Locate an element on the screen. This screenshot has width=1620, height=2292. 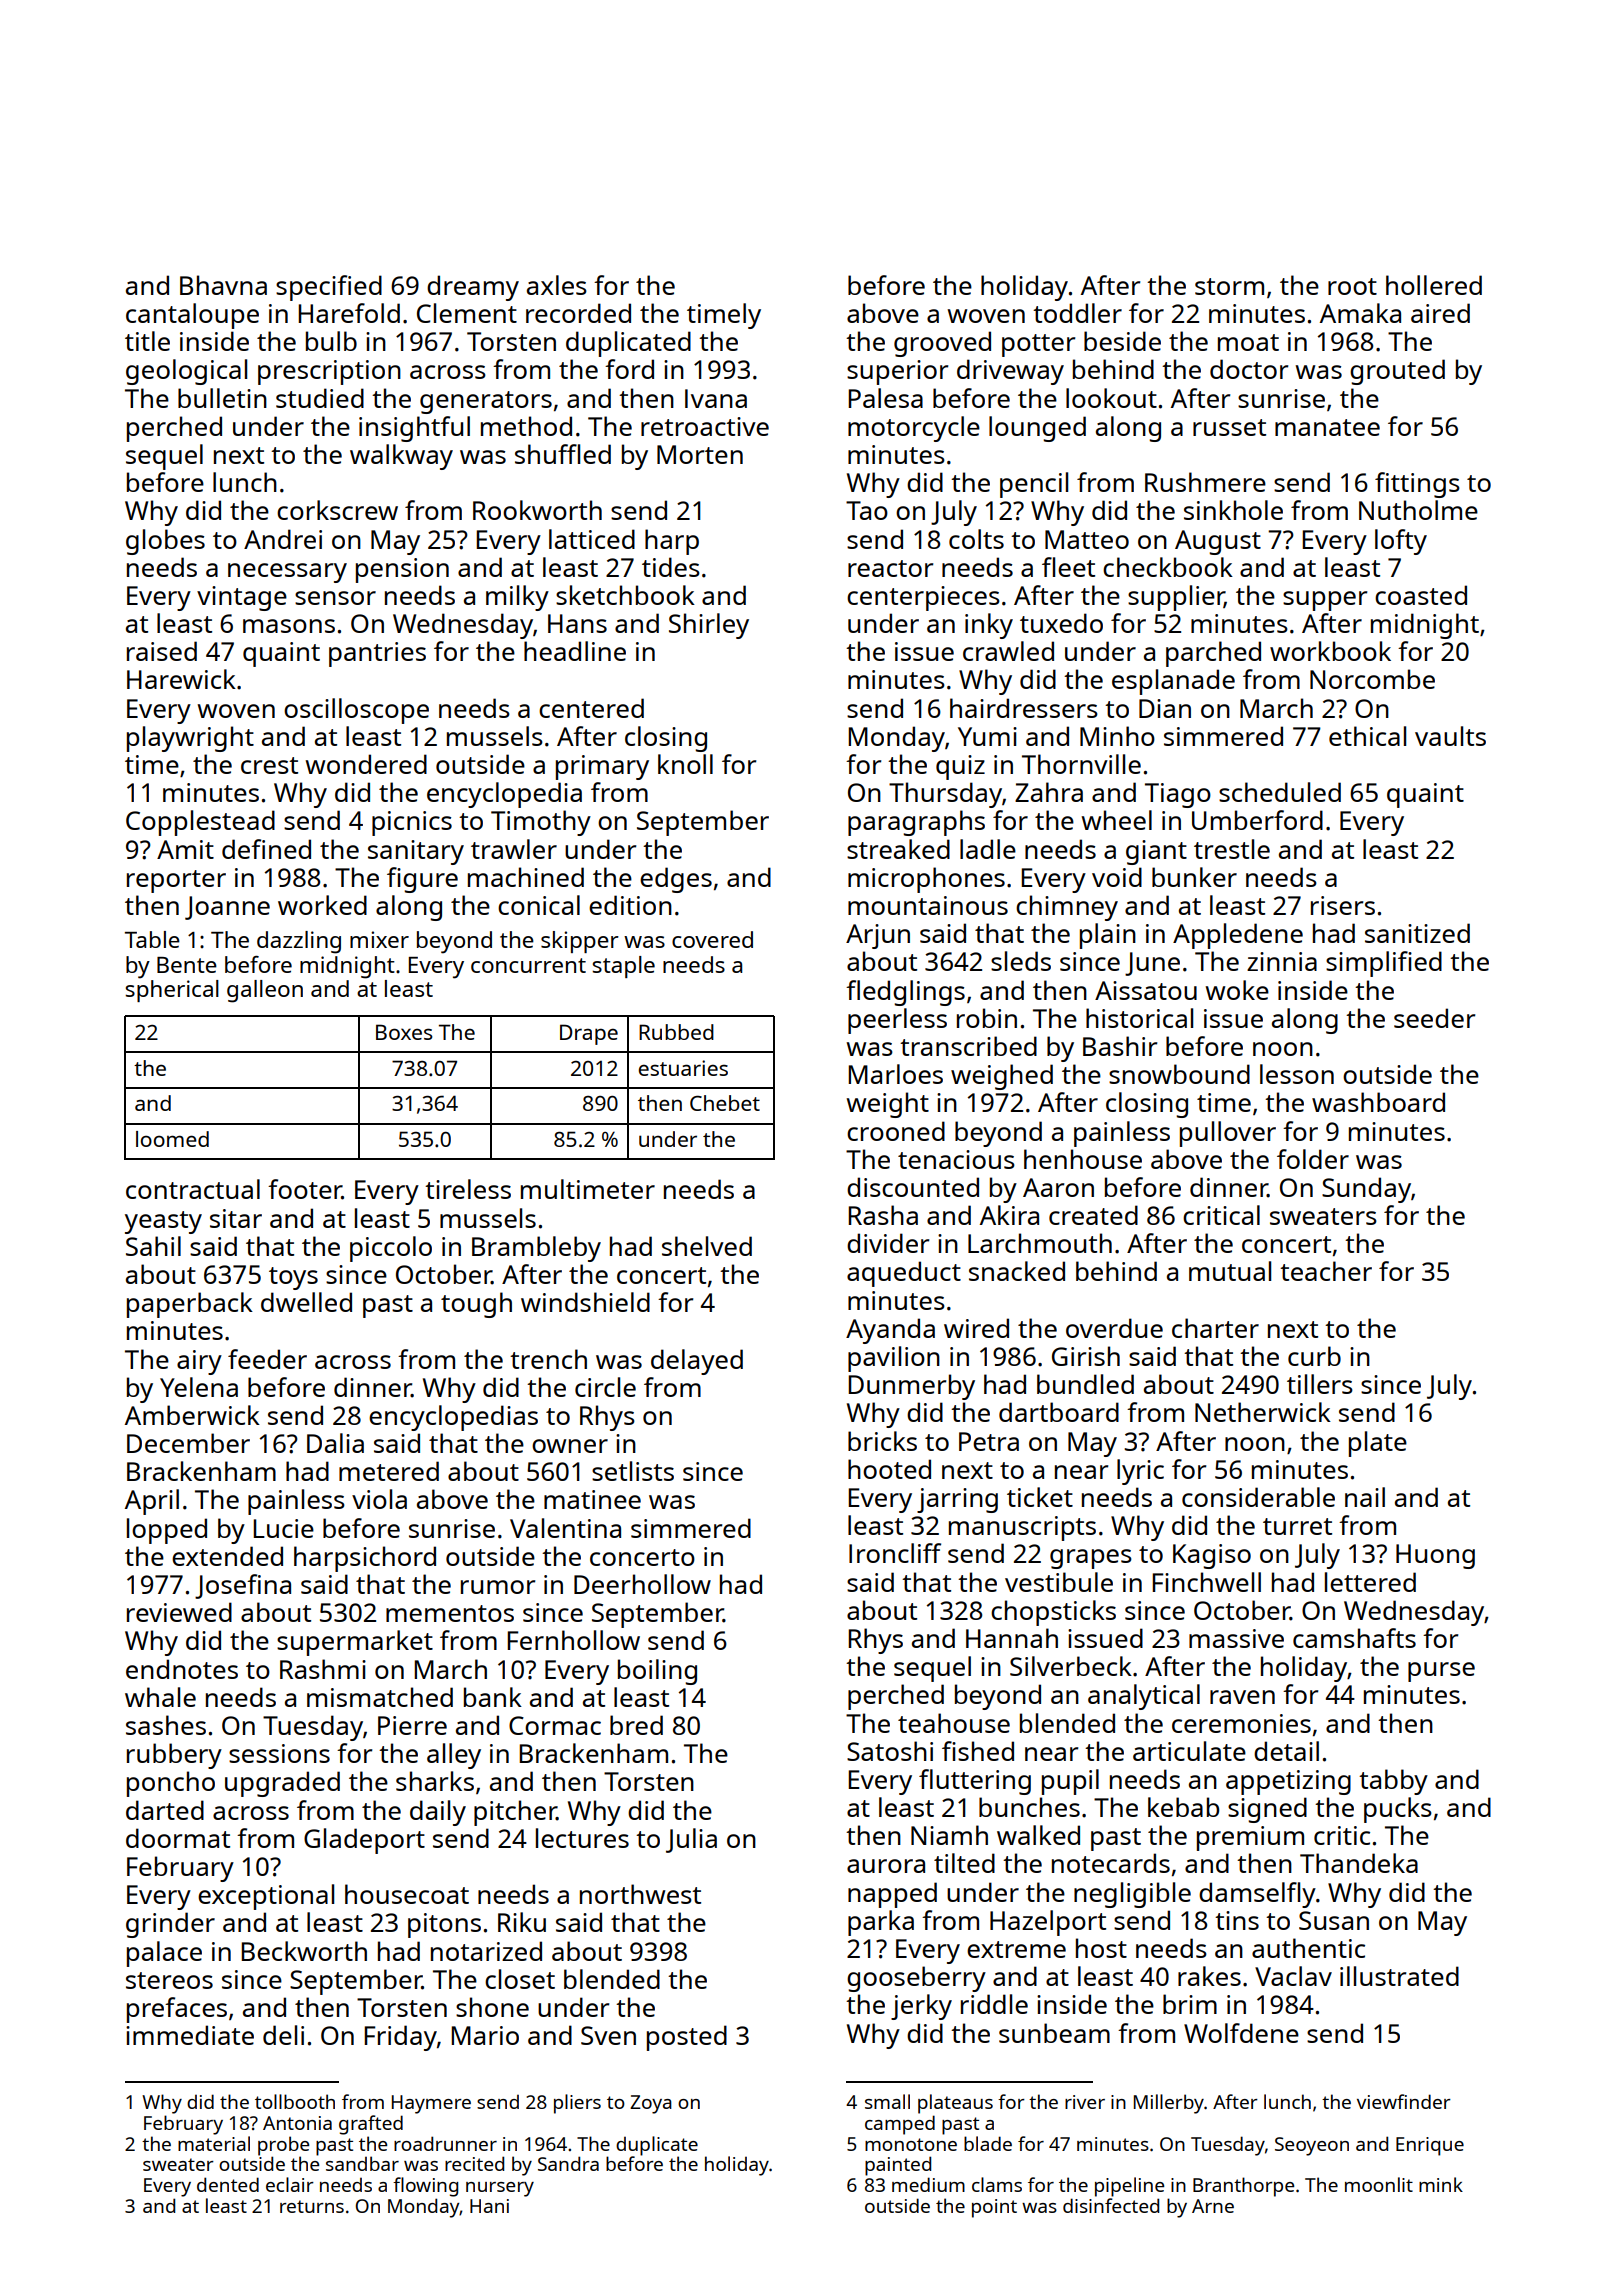
seeder is located at coordinates (1434, 1018).
